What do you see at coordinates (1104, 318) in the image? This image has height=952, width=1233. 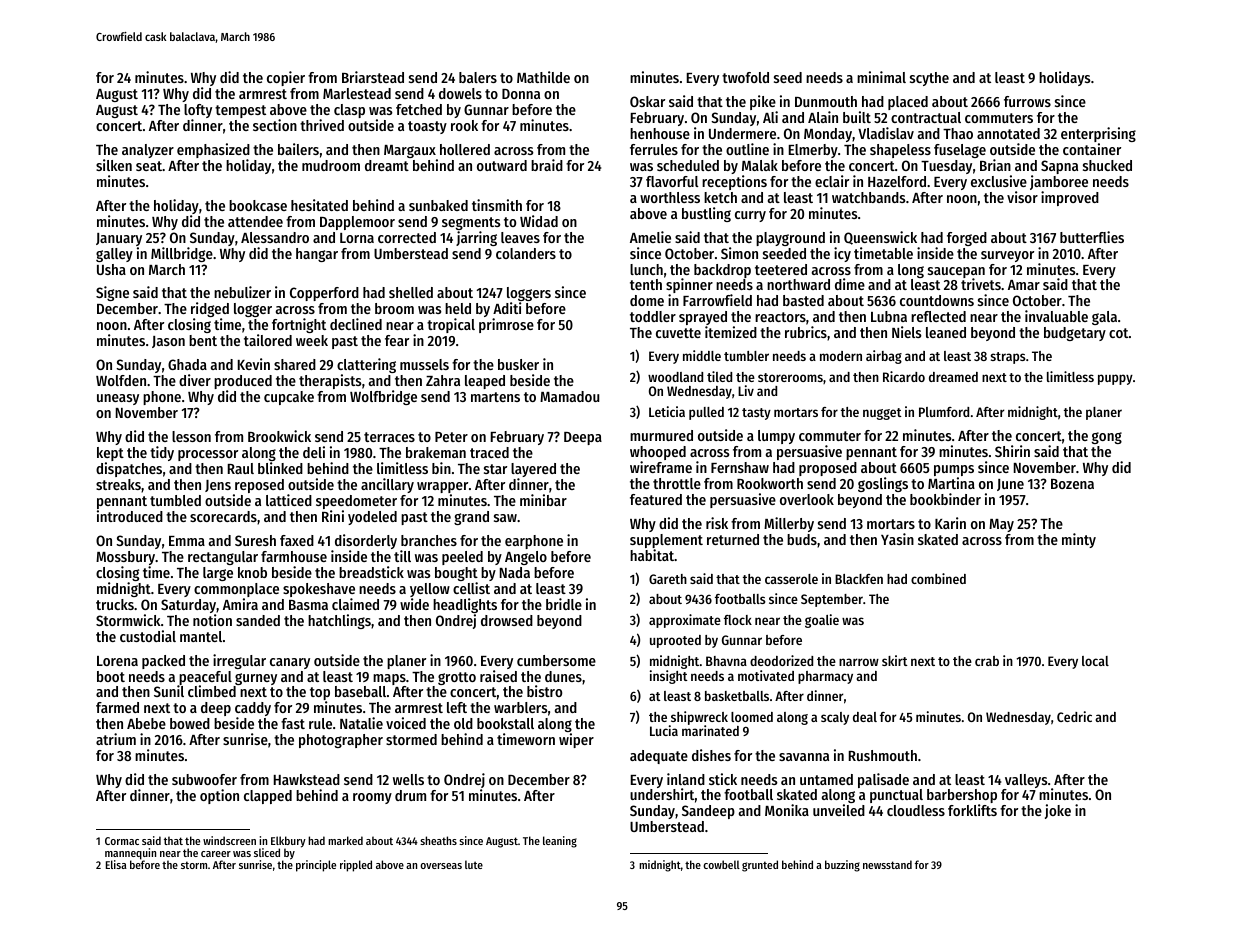 I see `gala` at bounding box center [1104, 318].
